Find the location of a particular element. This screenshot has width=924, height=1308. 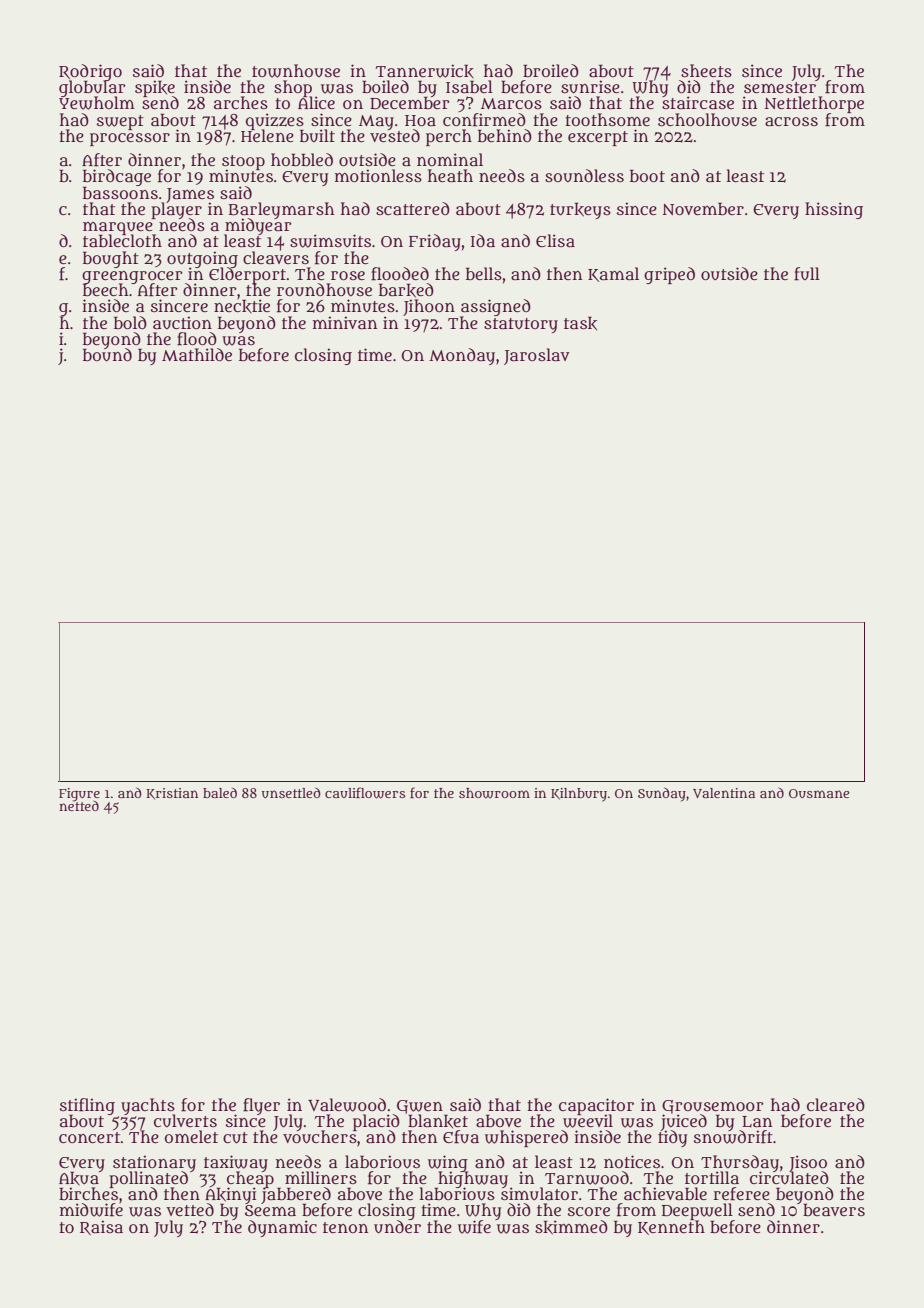

stifling is located at coordinates (87, 1106).
